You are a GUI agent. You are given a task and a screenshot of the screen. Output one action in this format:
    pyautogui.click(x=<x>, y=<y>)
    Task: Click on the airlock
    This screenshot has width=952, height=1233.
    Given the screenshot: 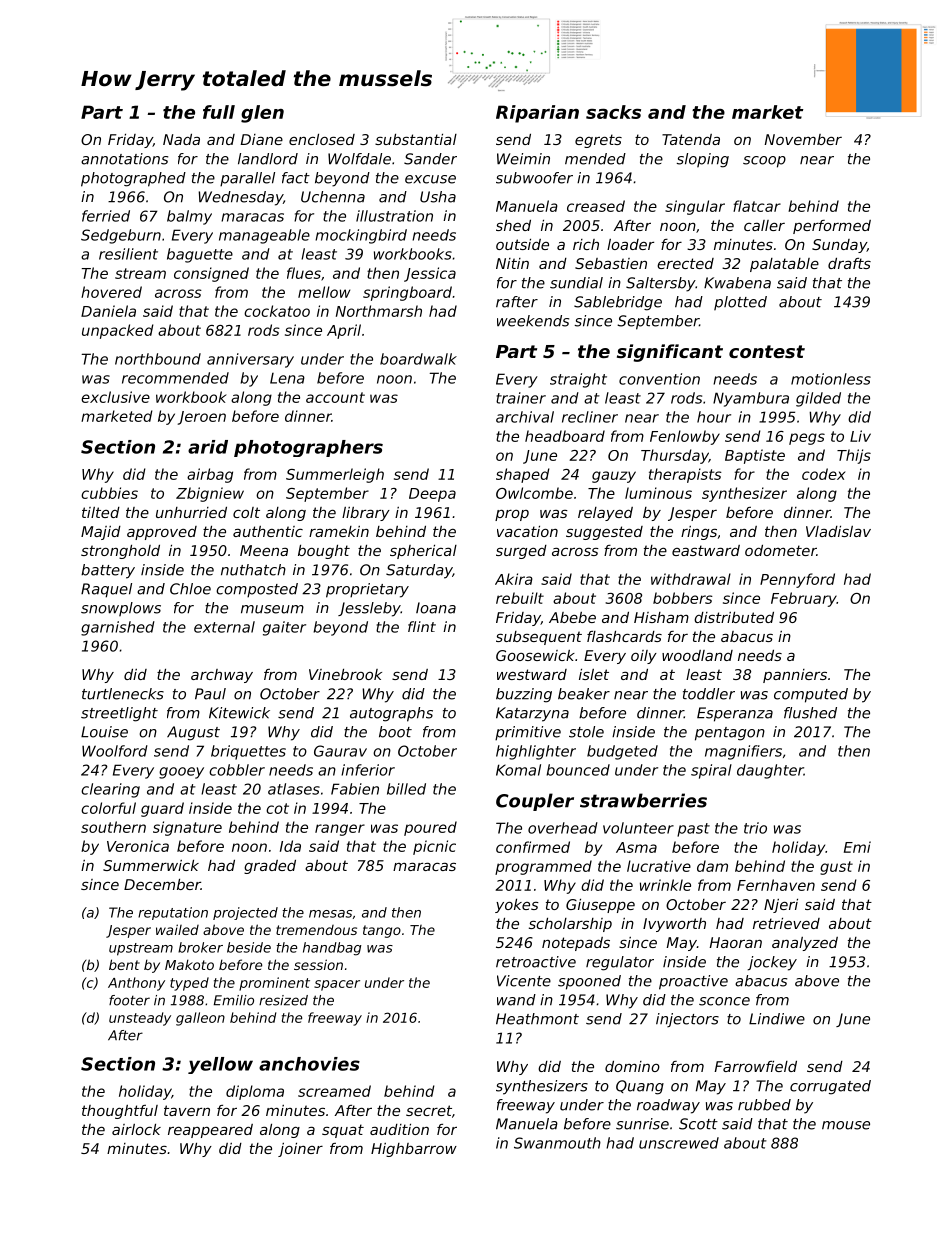 What is the action you would take?
    pyautogui.click(x=136, y=1129)
